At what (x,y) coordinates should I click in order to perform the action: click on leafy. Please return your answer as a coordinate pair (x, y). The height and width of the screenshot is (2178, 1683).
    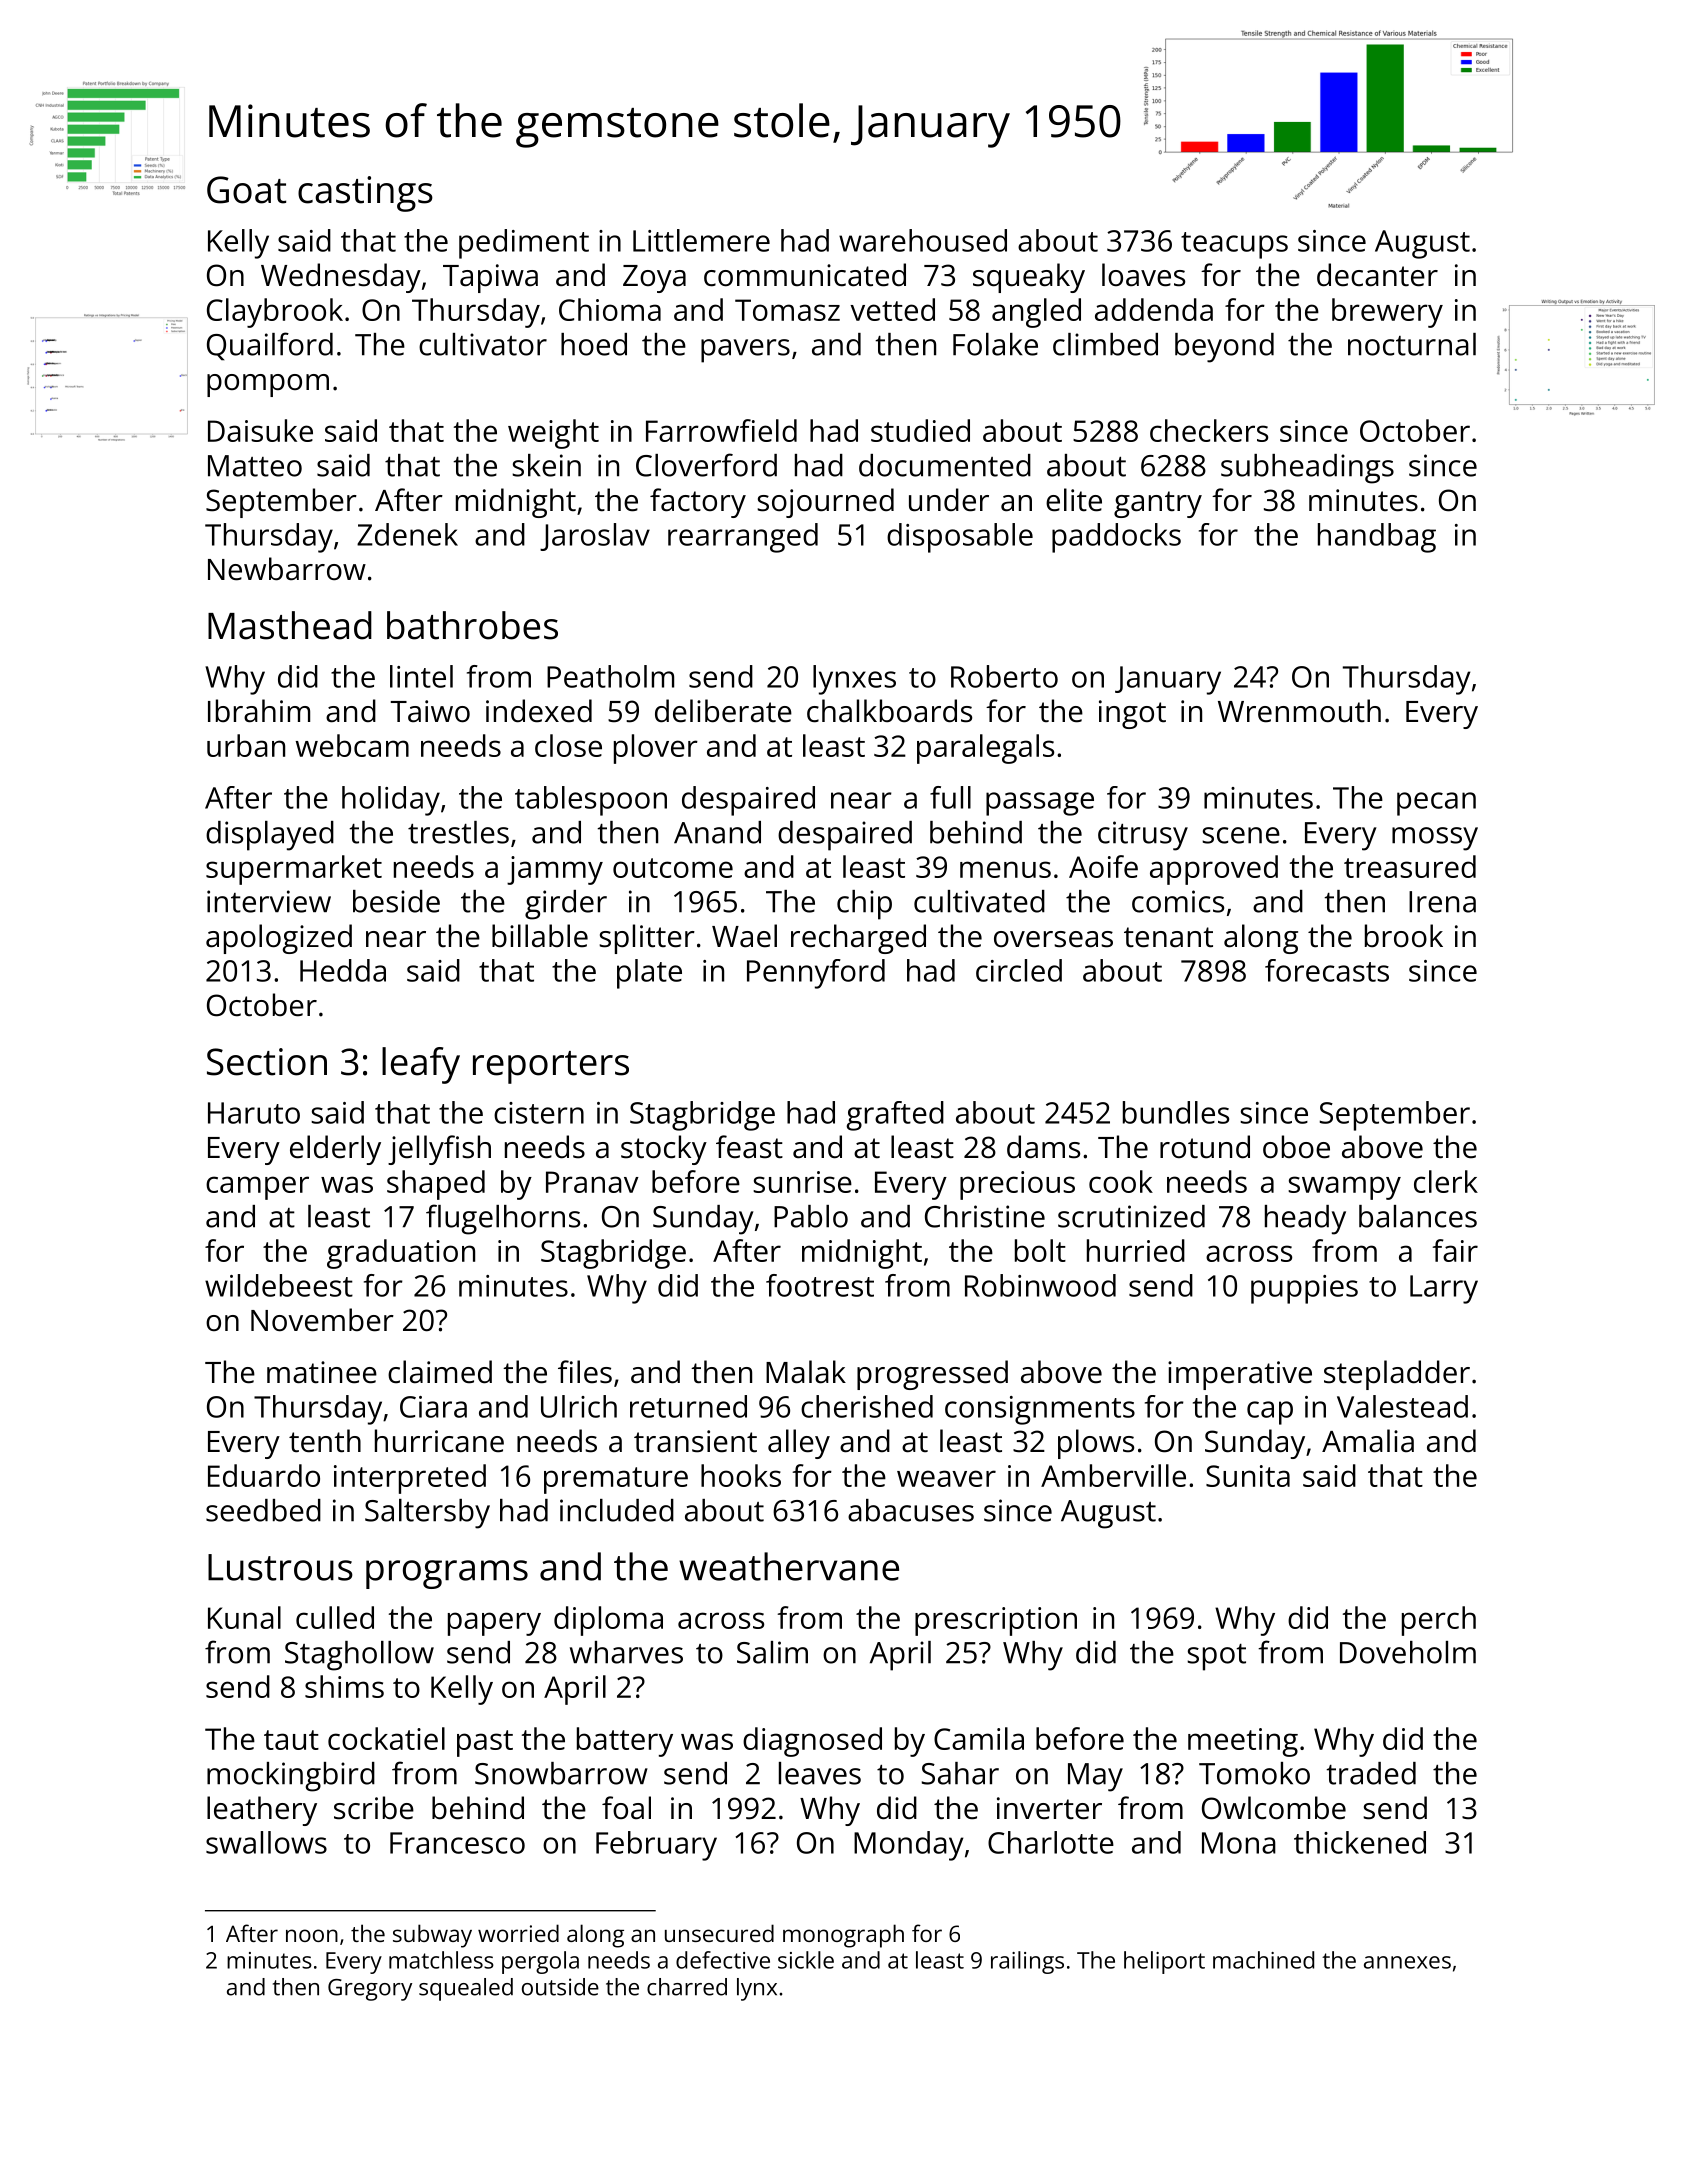
    Looking at the image, I should click on (421, 1065).
